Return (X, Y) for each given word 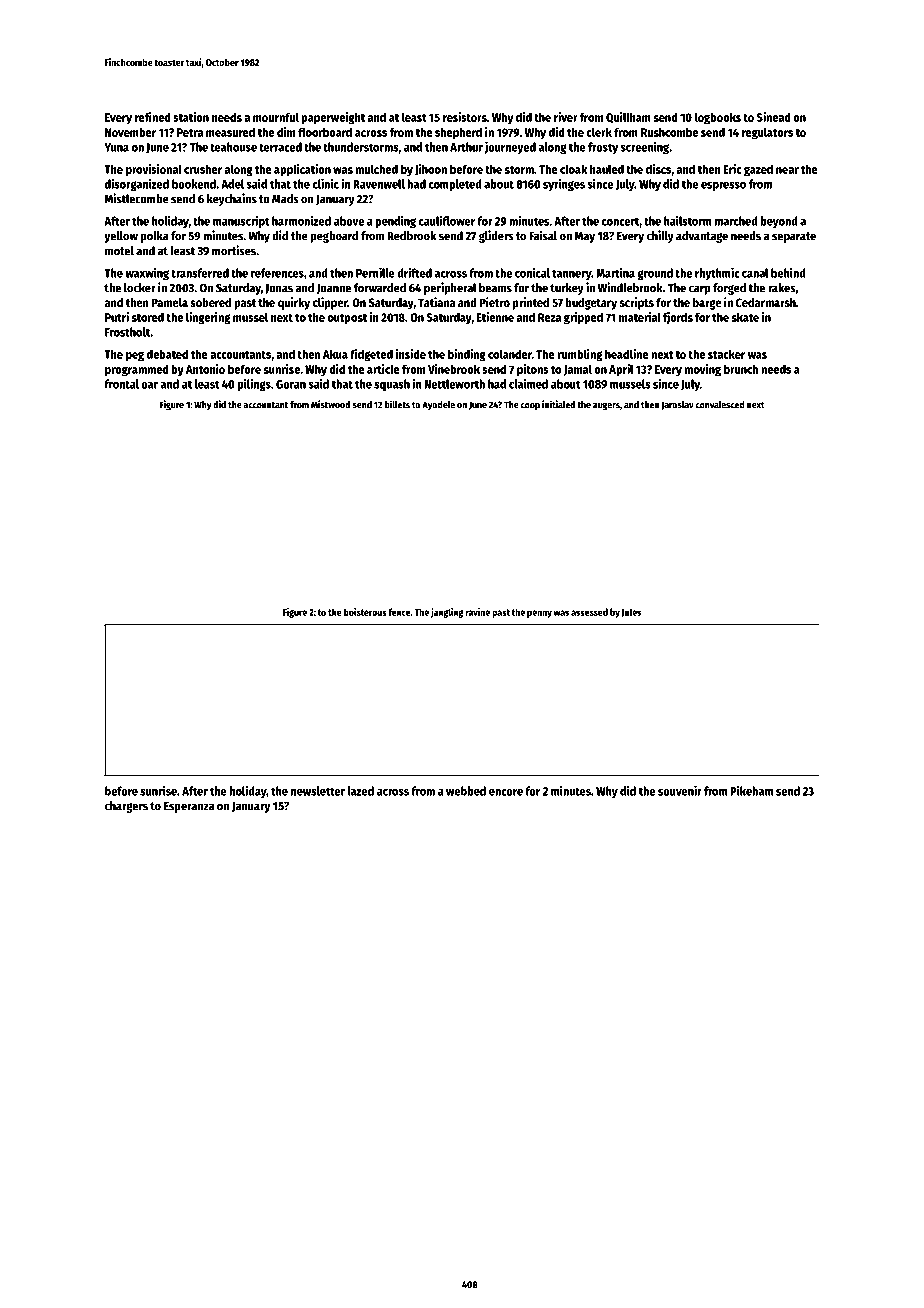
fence (399, 612)
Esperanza (189, 807)
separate (794, 237)
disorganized (137, 185)
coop (530, 407)
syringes (564, 185)
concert (620, 221)
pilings (254, 384)
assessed (589, 612)
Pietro (495, 302)
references (277, 273)
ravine (477, 612)
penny (539, 614)
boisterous (365, 612)
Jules (631, 612)
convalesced (720, 405)
